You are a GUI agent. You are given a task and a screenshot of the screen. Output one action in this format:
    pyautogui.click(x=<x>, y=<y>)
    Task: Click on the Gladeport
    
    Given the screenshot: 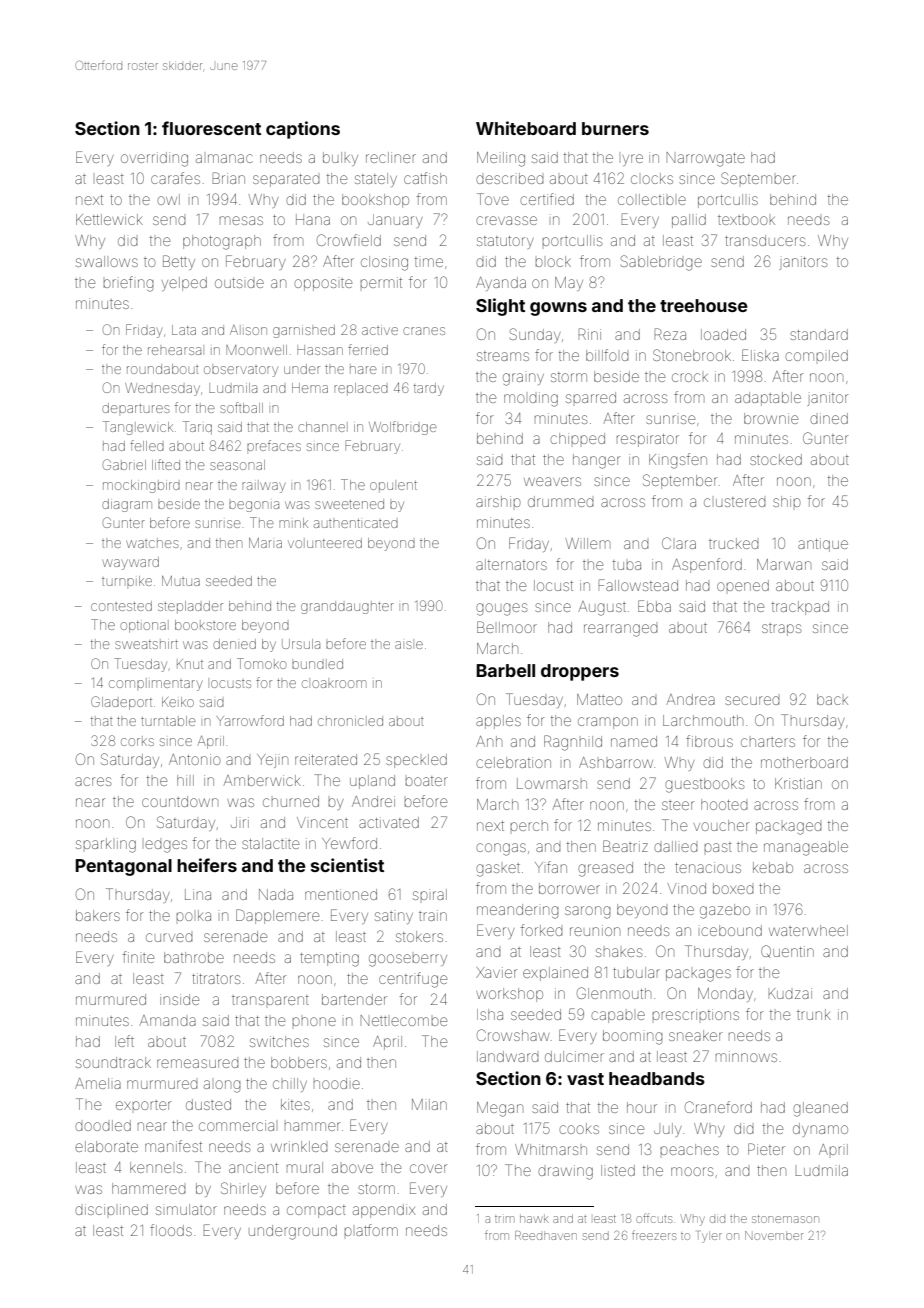 What is the action you would take?
    pyautogui.click(x=121, y=703)
